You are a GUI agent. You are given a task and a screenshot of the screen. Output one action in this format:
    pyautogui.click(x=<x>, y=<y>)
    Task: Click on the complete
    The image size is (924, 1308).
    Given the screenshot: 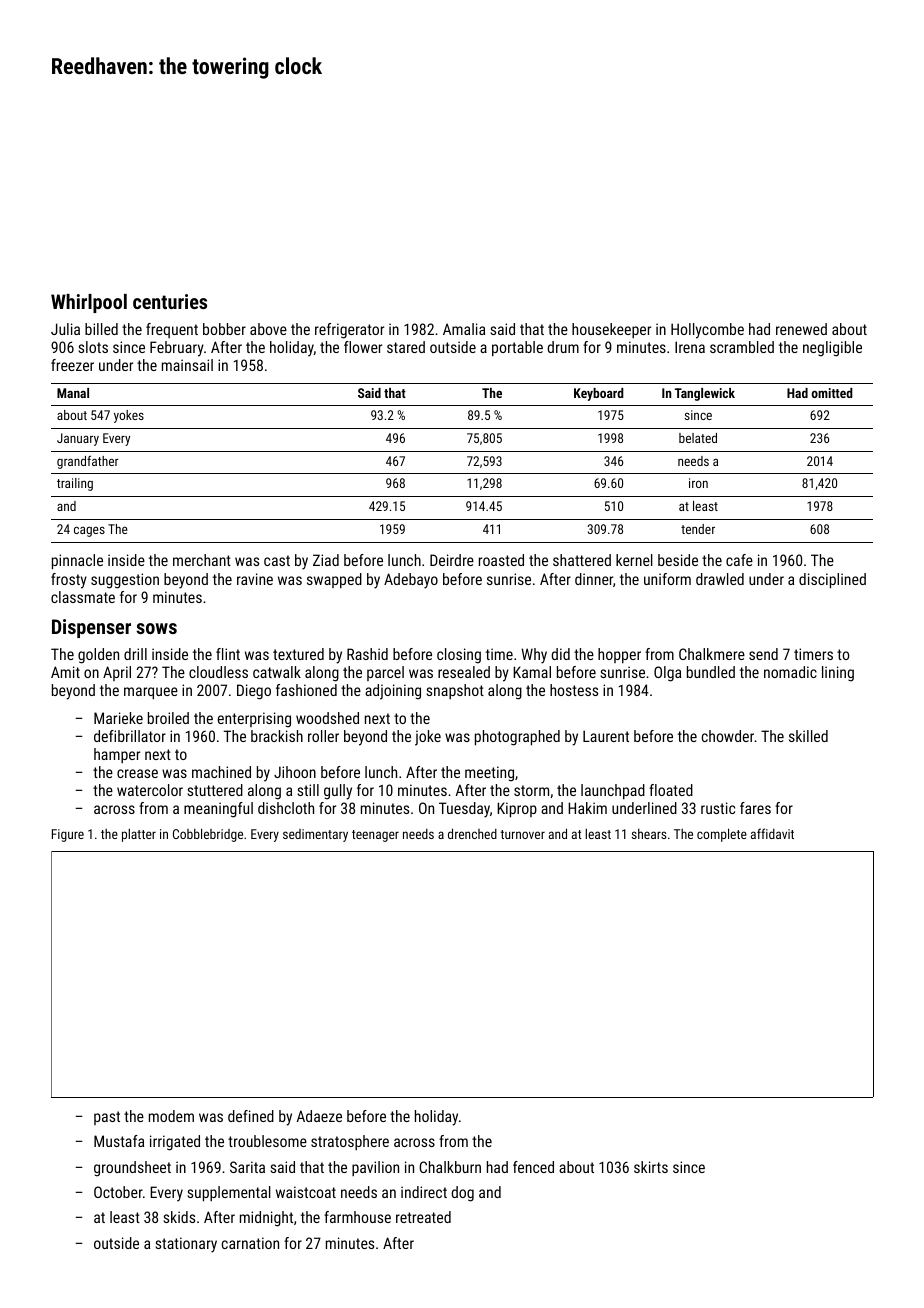 What is the action you would take?
    pyautogui.click(x=722, y=835)
